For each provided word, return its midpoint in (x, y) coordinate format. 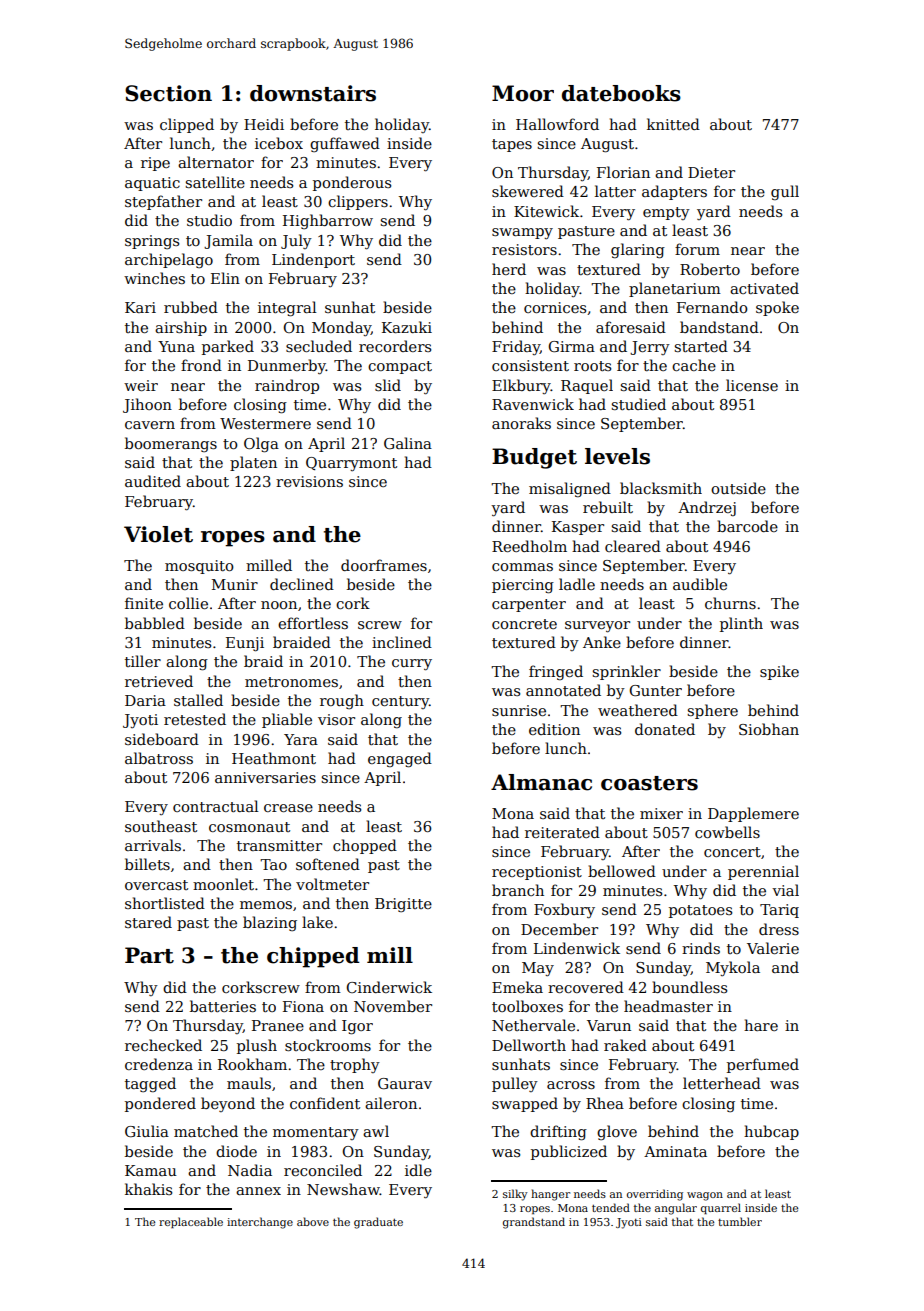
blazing (270, 924)
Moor (523, 93)
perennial (763, 872)
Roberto (710, 269)
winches (154, 278)
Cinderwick (389, 987)
